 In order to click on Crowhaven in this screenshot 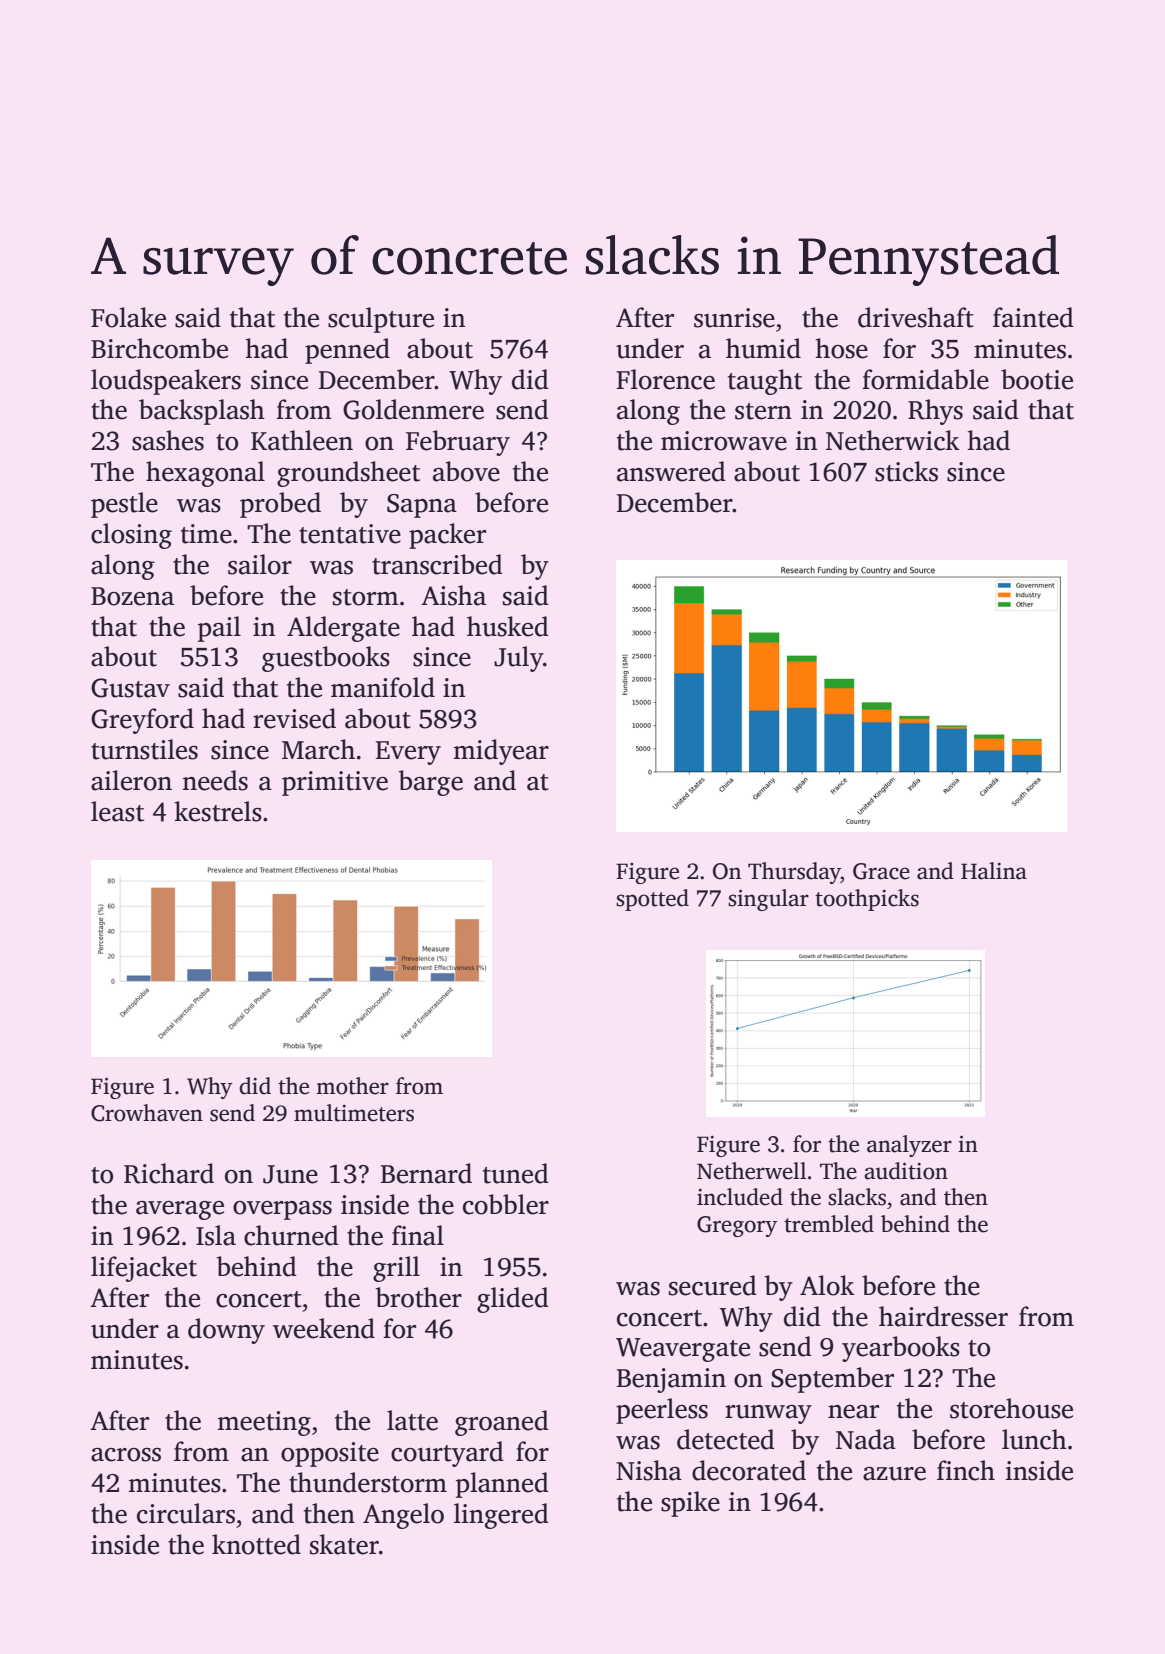, I will do `click(147, 1113)`.
